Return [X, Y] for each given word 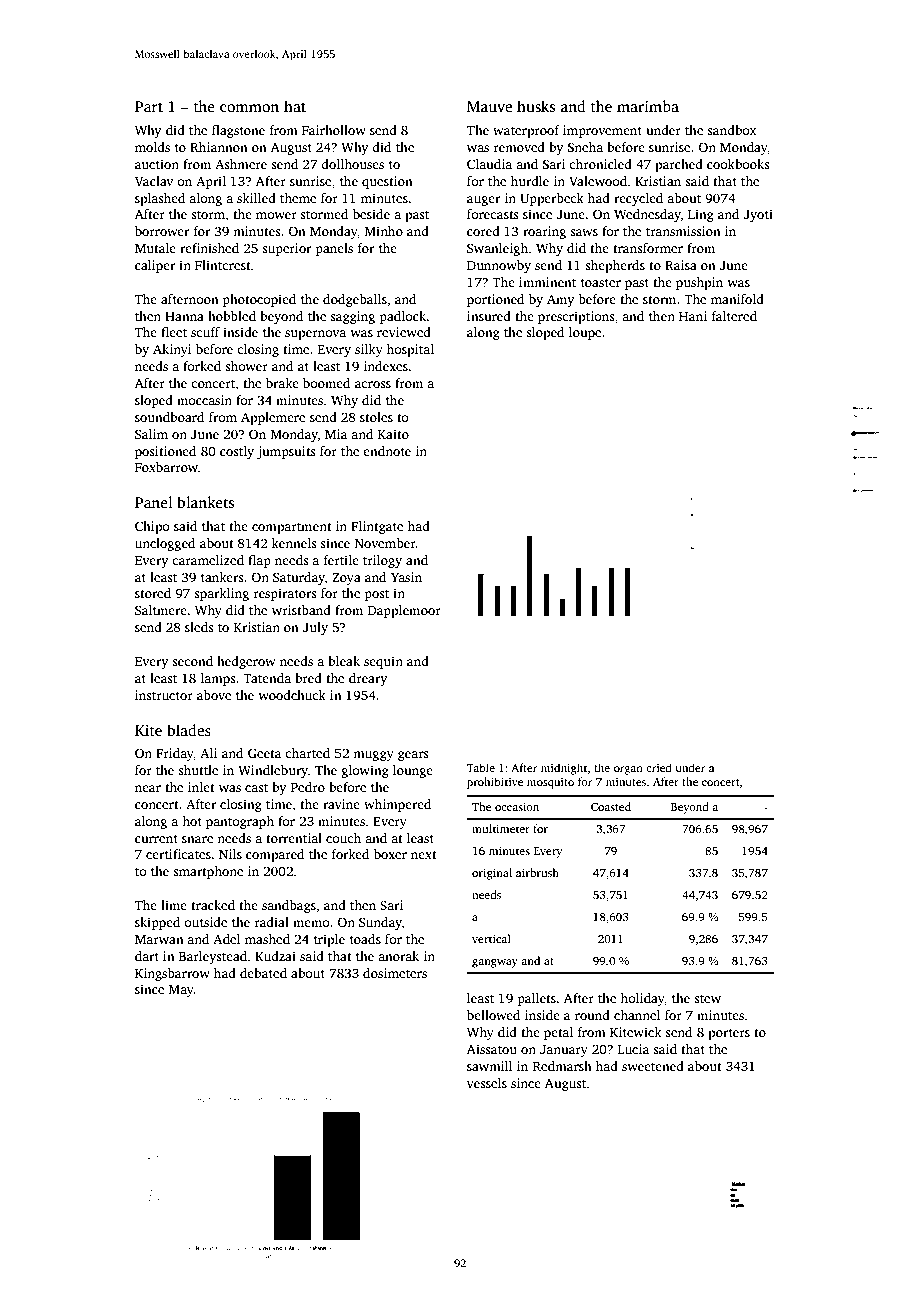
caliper [155, 266]
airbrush [537, 872]
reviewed [404, 332]
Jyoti [758, 215]
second [192, 661]
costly [237, 452]
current [156, 839]
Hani [693, 316]
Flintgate [377, 527]
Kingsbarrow [172, 974]
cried [659, 767]
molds [152, 147]
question [387, 182]
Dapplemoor [404, 611]
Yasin [406, 577]
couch [343, 838]
